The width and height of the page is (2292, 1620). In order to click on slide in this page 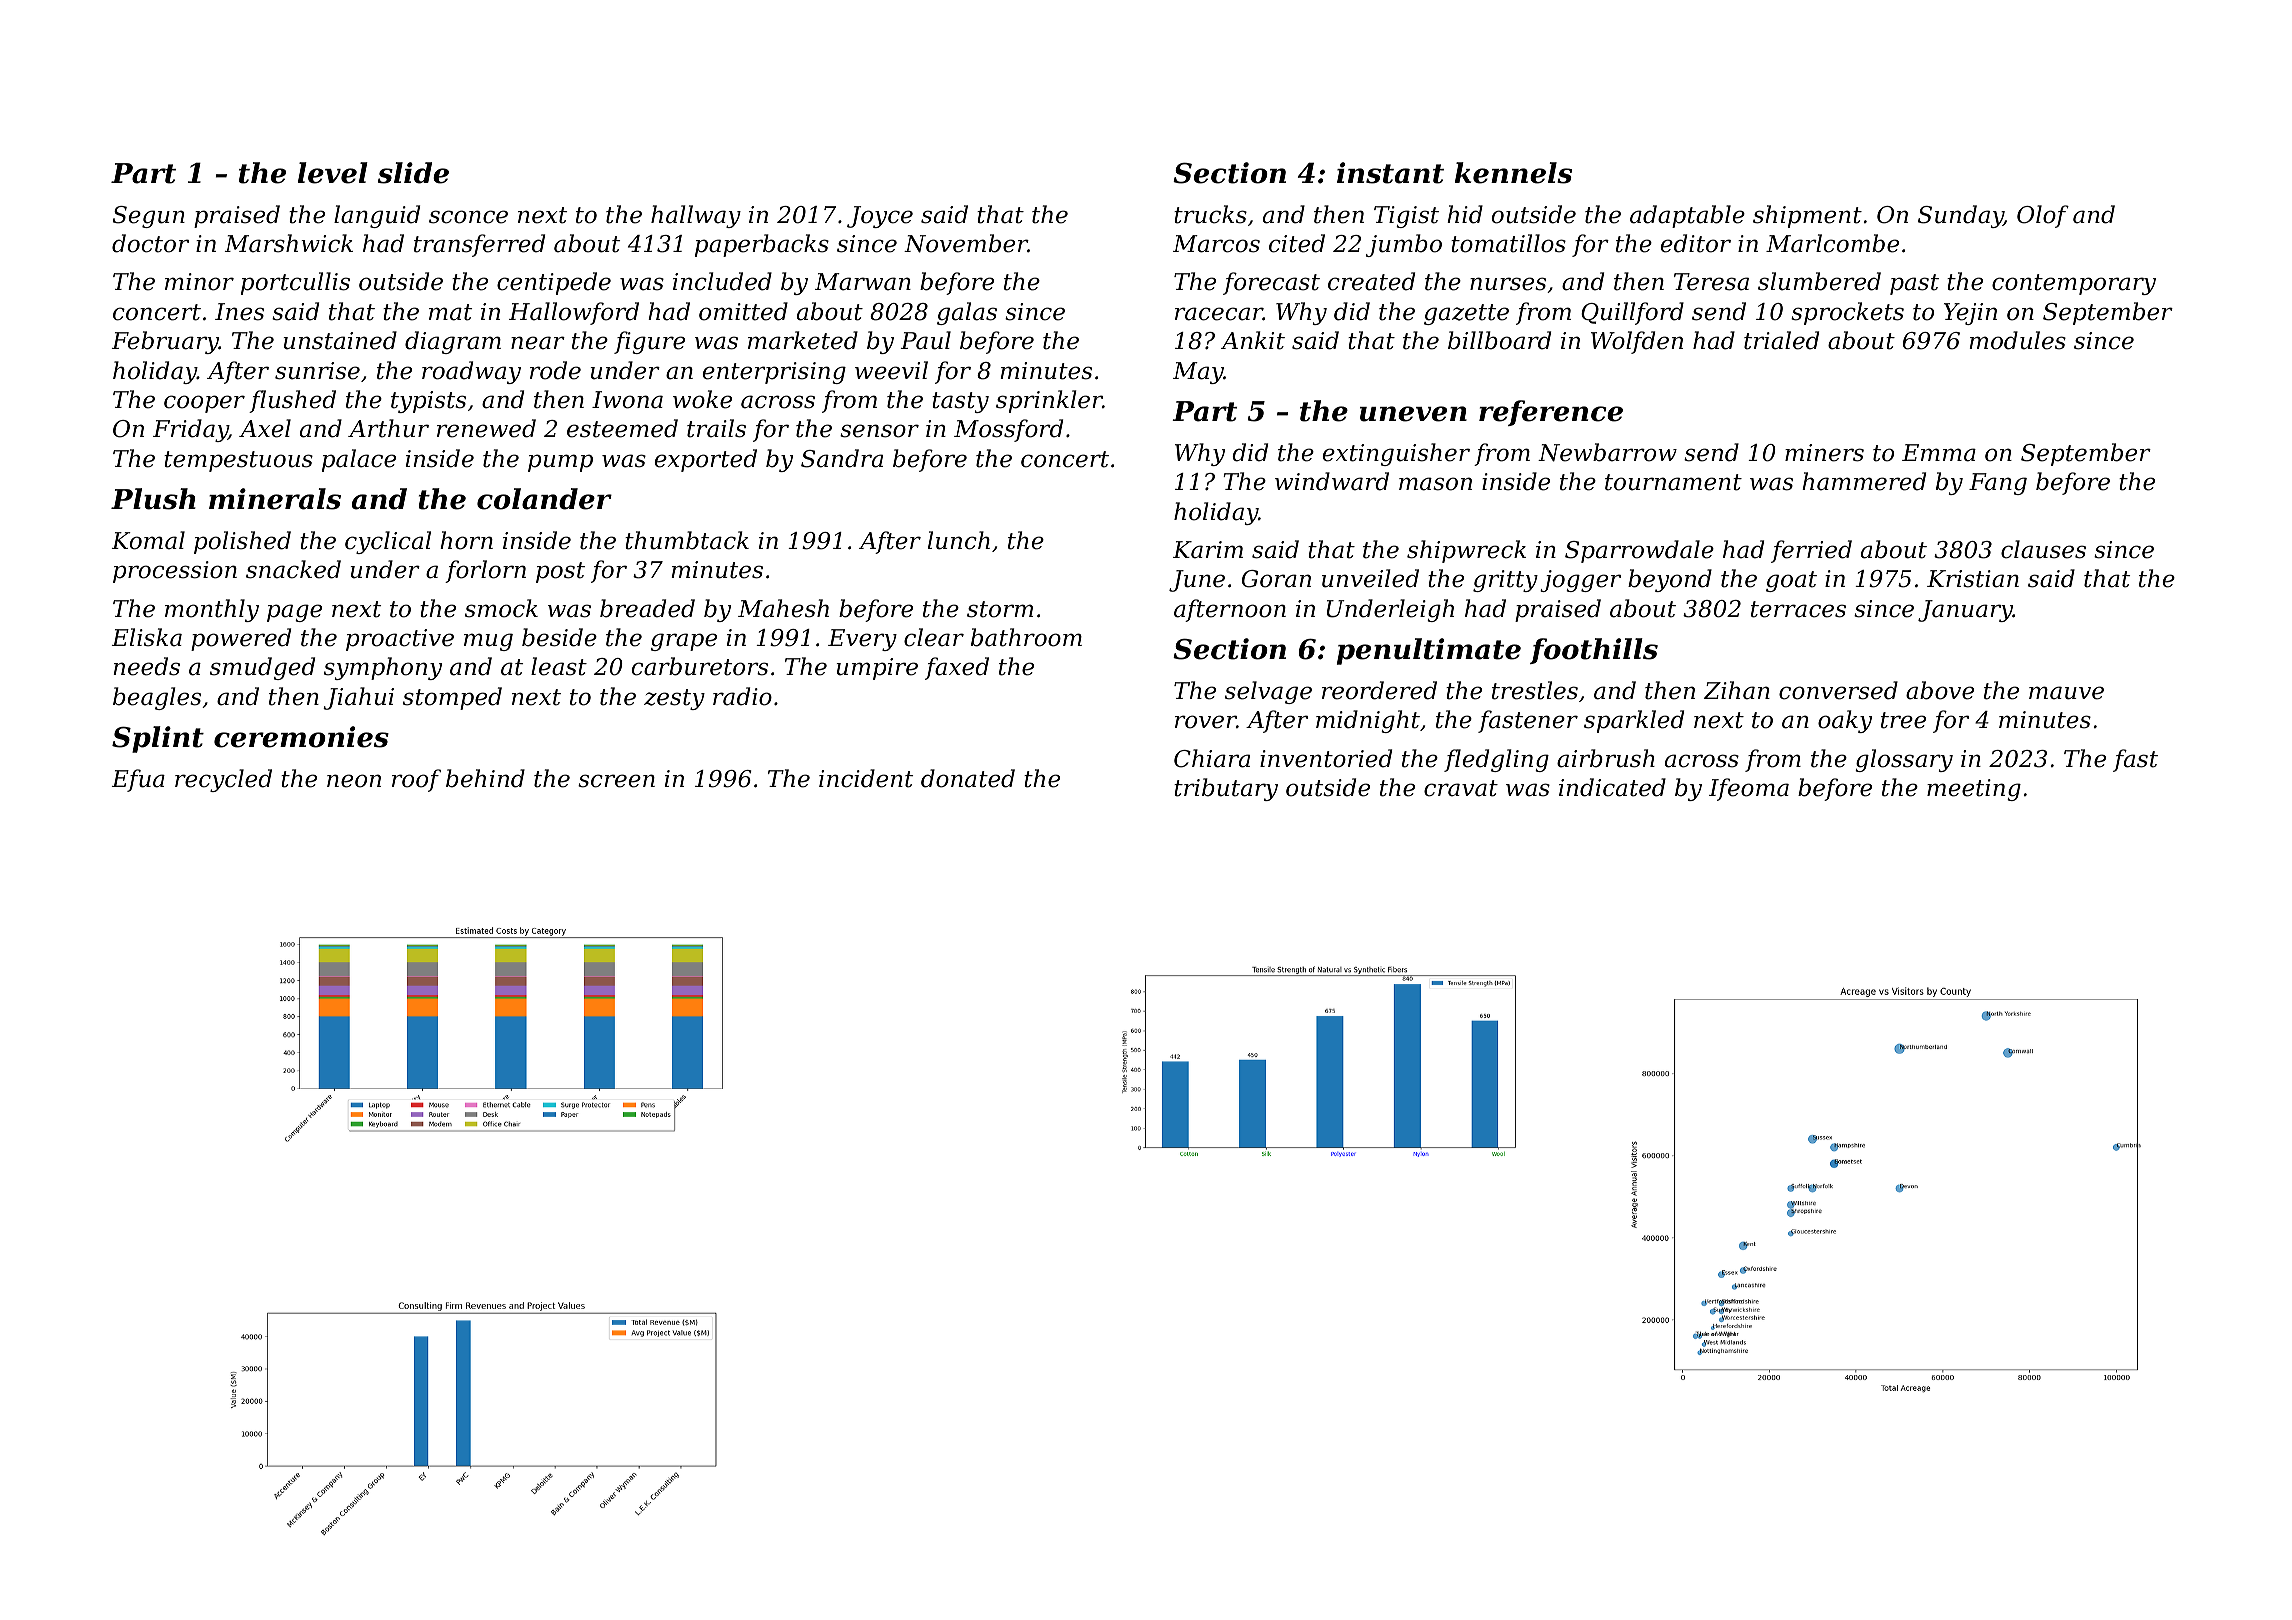, I will do `click(413, 173)`.
